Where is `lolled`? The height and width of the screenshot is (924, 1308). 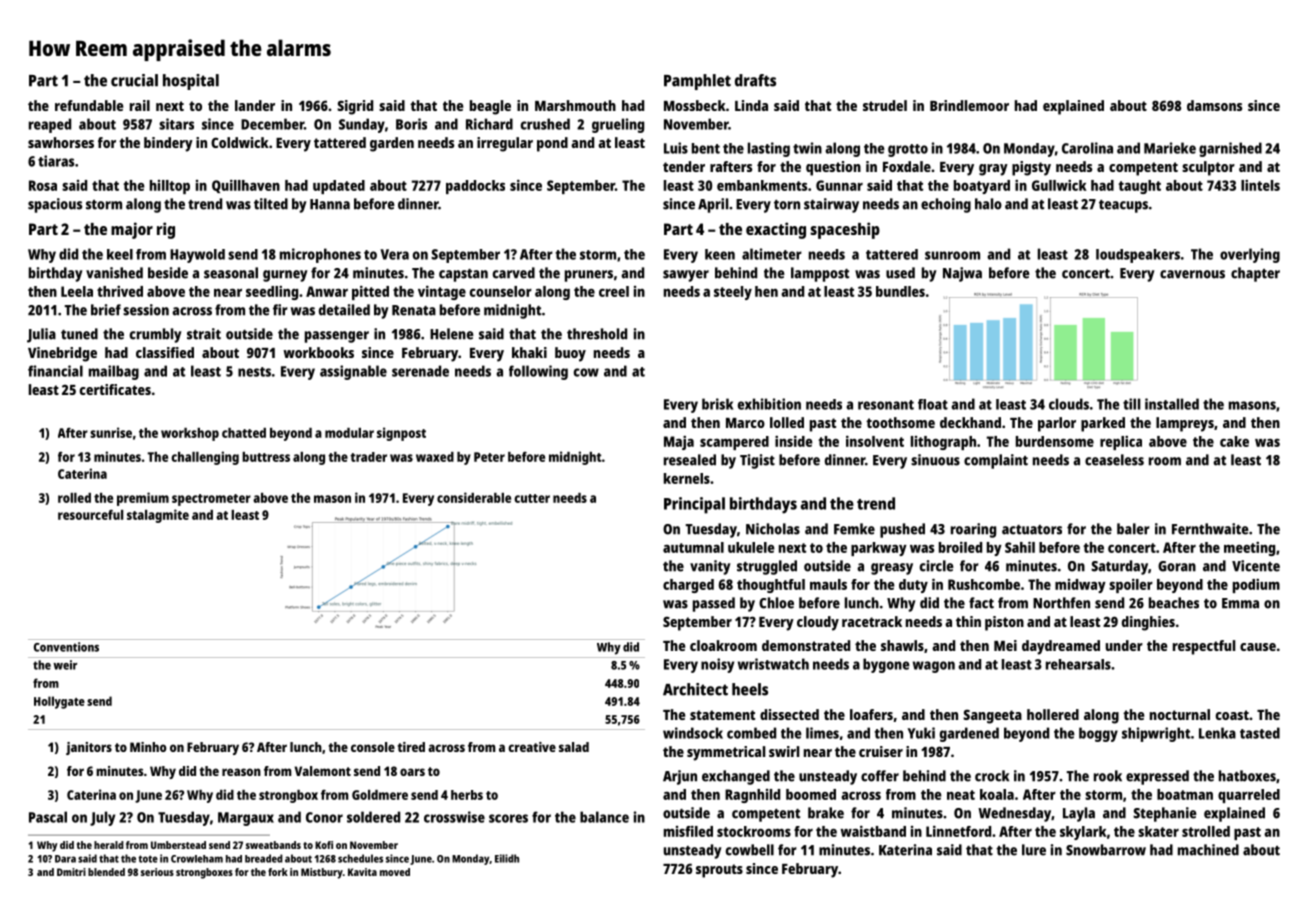 lolled is located at coordinates (787, 422).
